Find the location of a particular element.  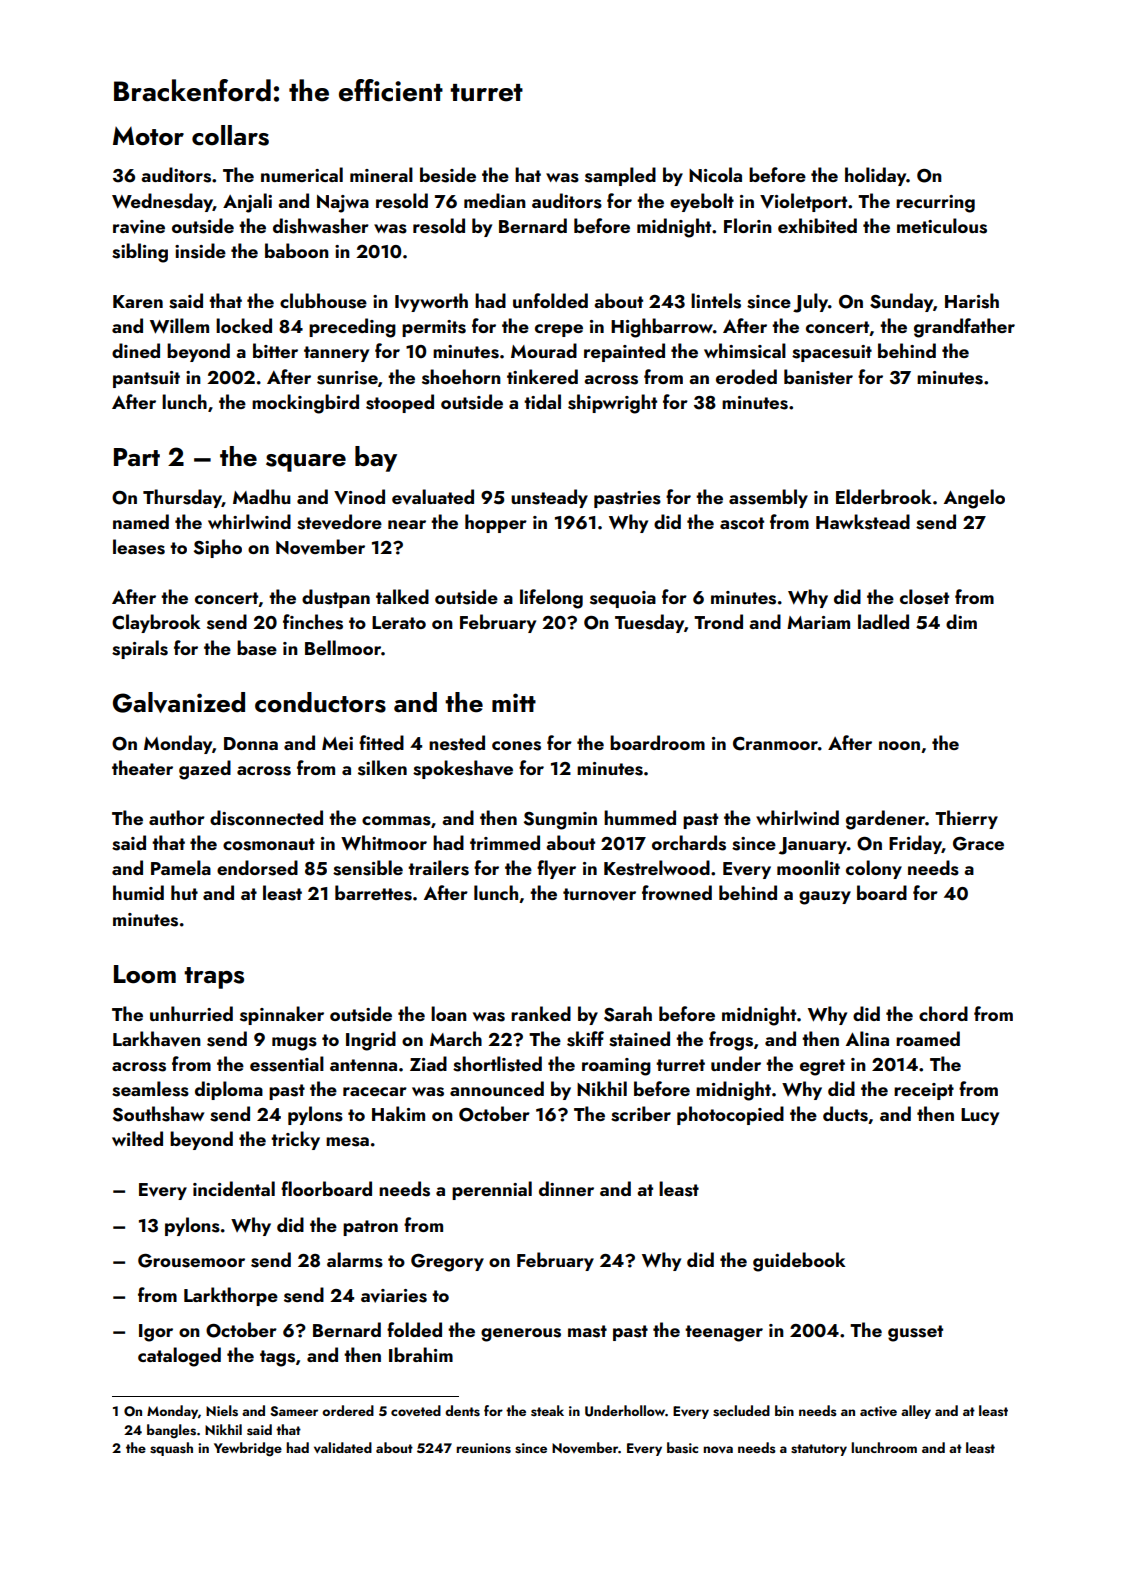

beside is located at coordinates (448, 175).
